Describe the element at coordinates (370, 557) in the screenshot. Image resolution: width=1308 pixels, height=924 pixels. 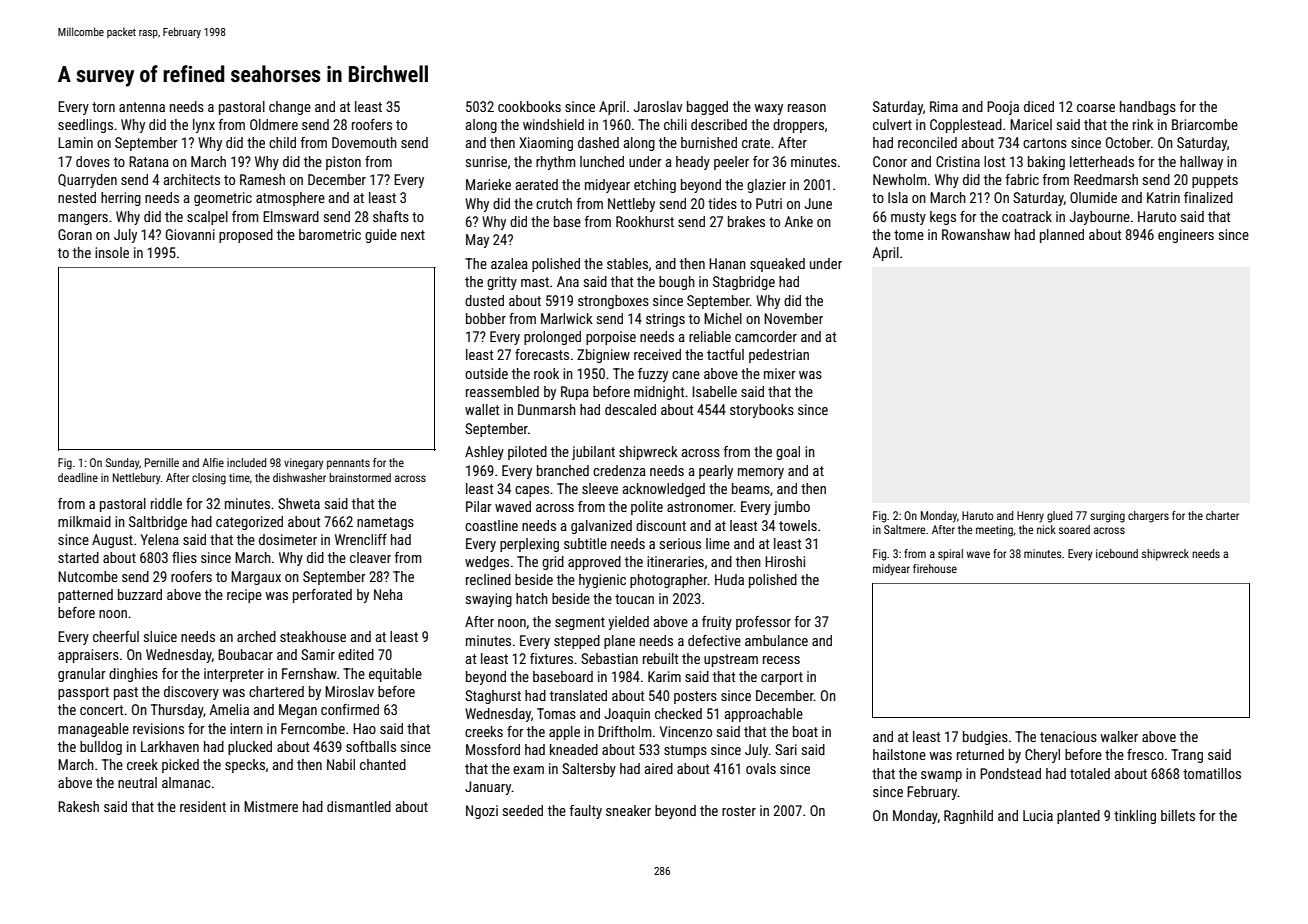
I see `cleaver` at that location.
